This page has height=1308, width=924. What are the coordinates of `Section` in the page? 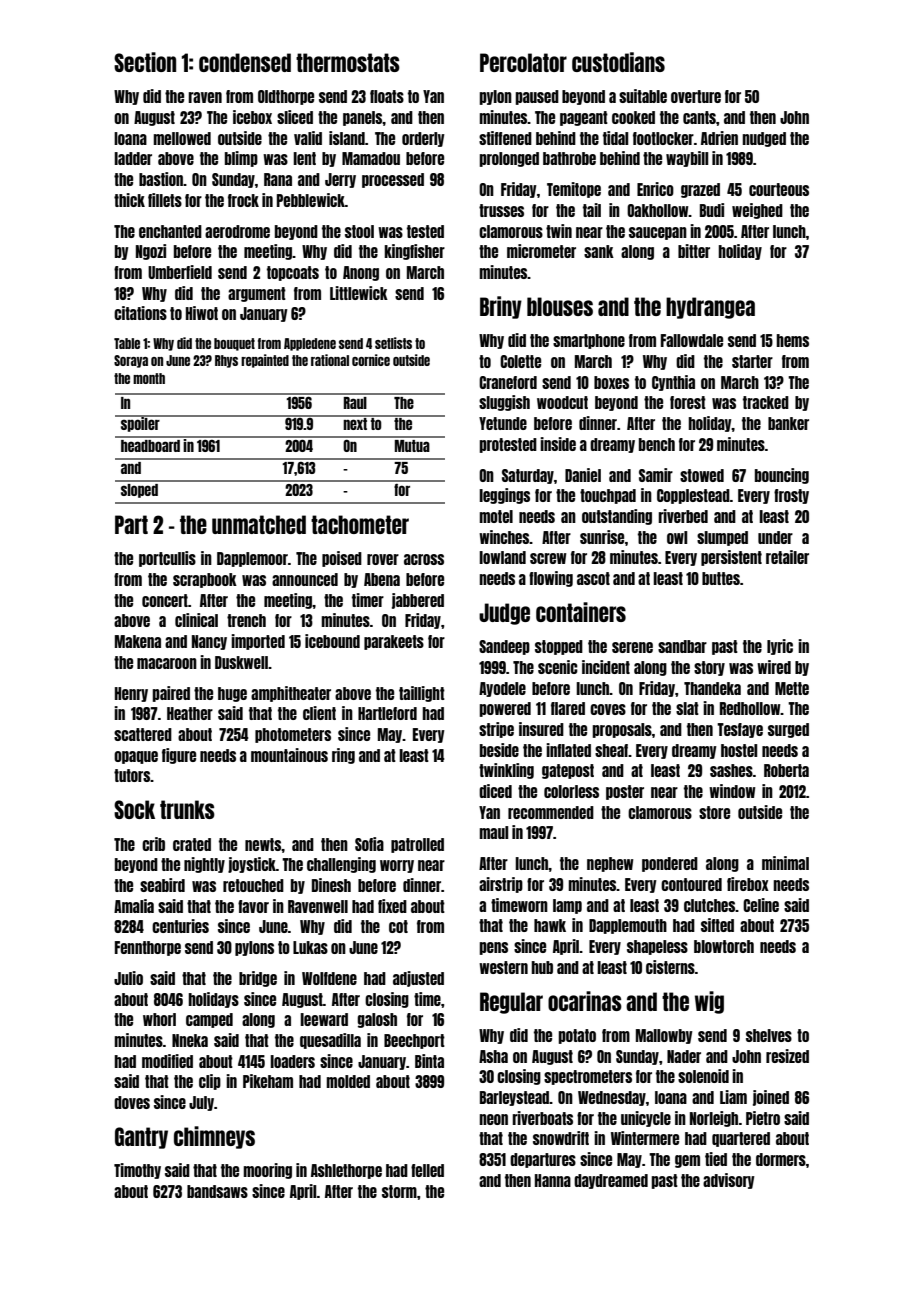 It's located at (145, 62).
